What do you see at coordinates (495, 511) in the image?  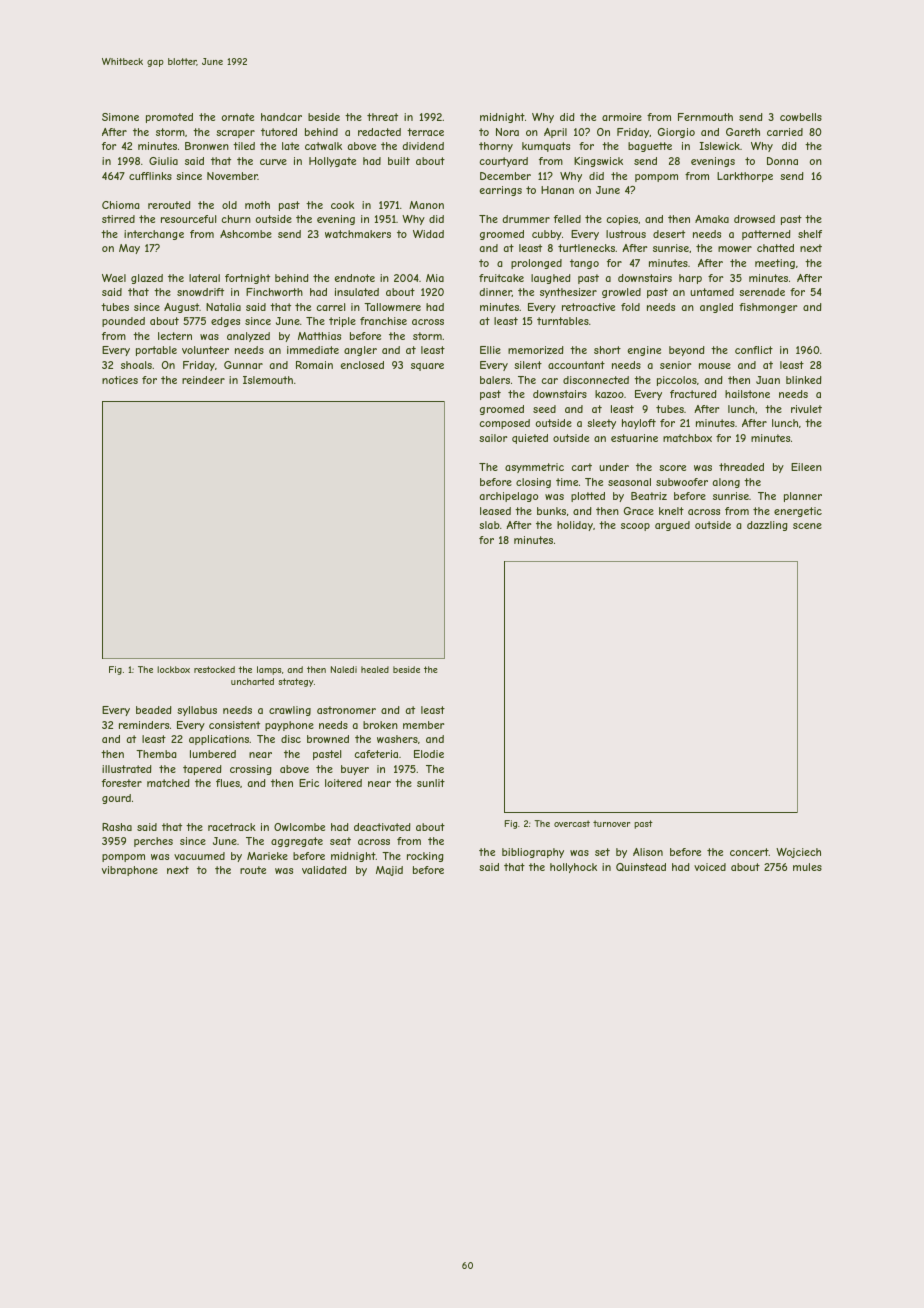 I see `leased` at bounding box center [495, 511].
